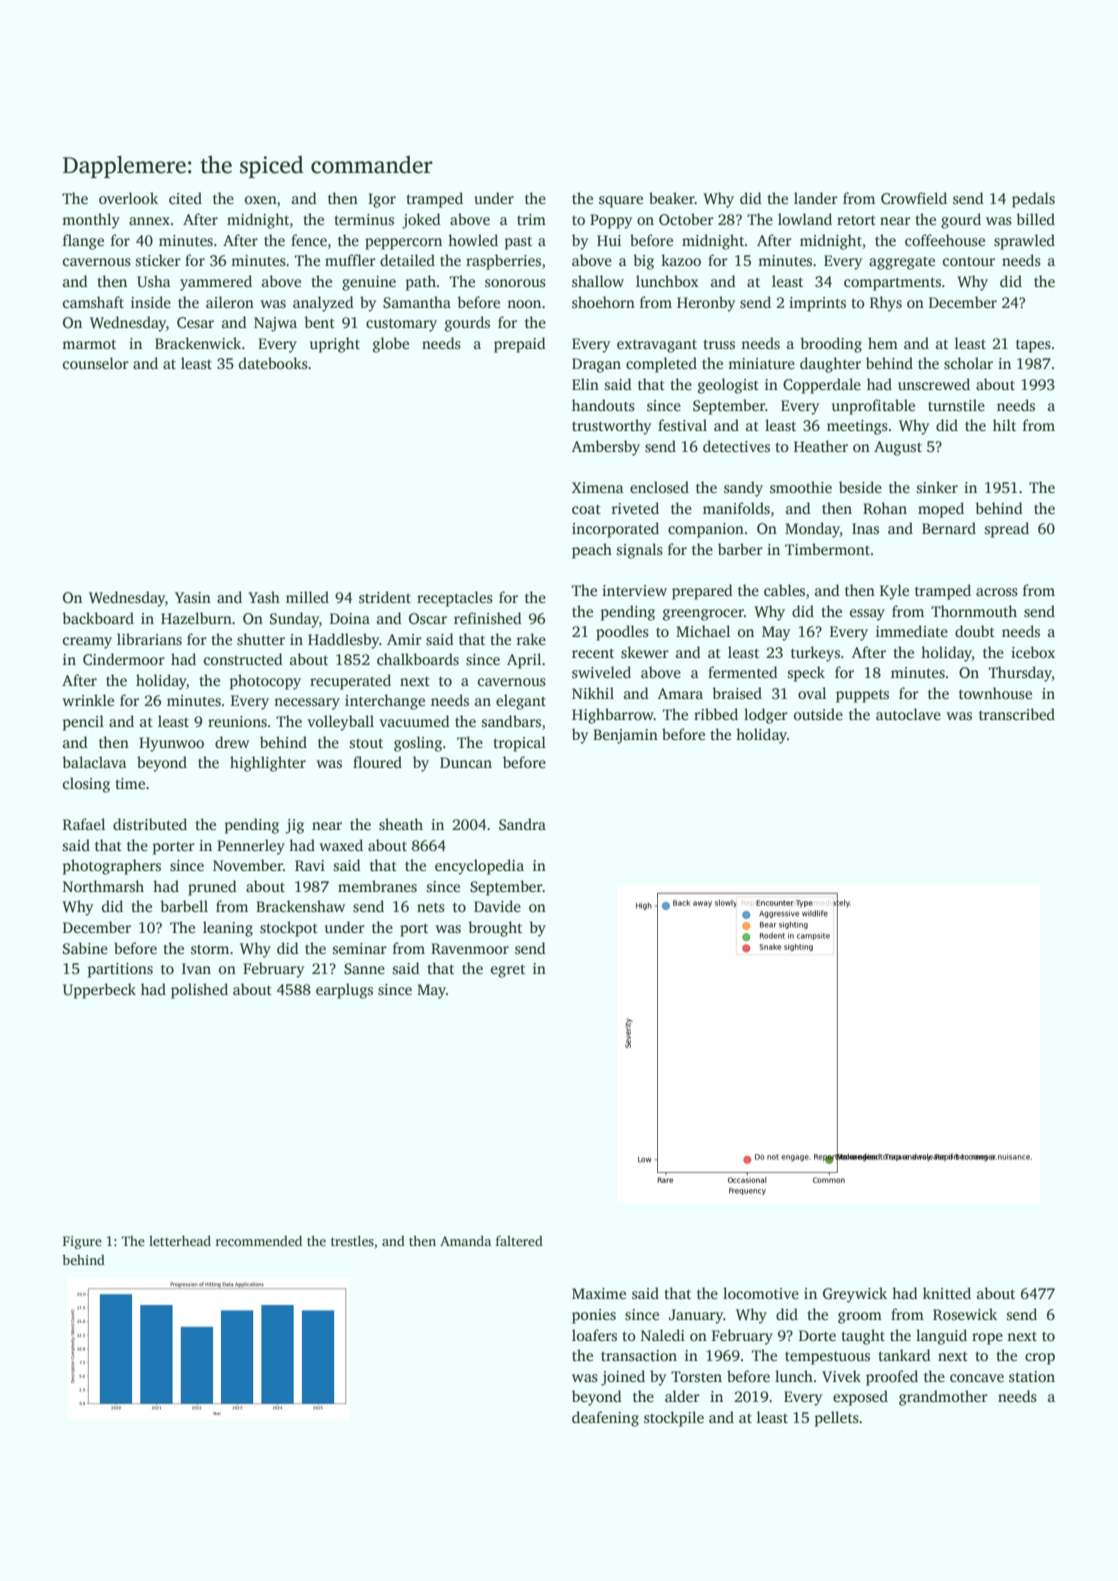 The height and width of the image is (1581, 1118). I want to click on Figure, so click(82, 1242).
